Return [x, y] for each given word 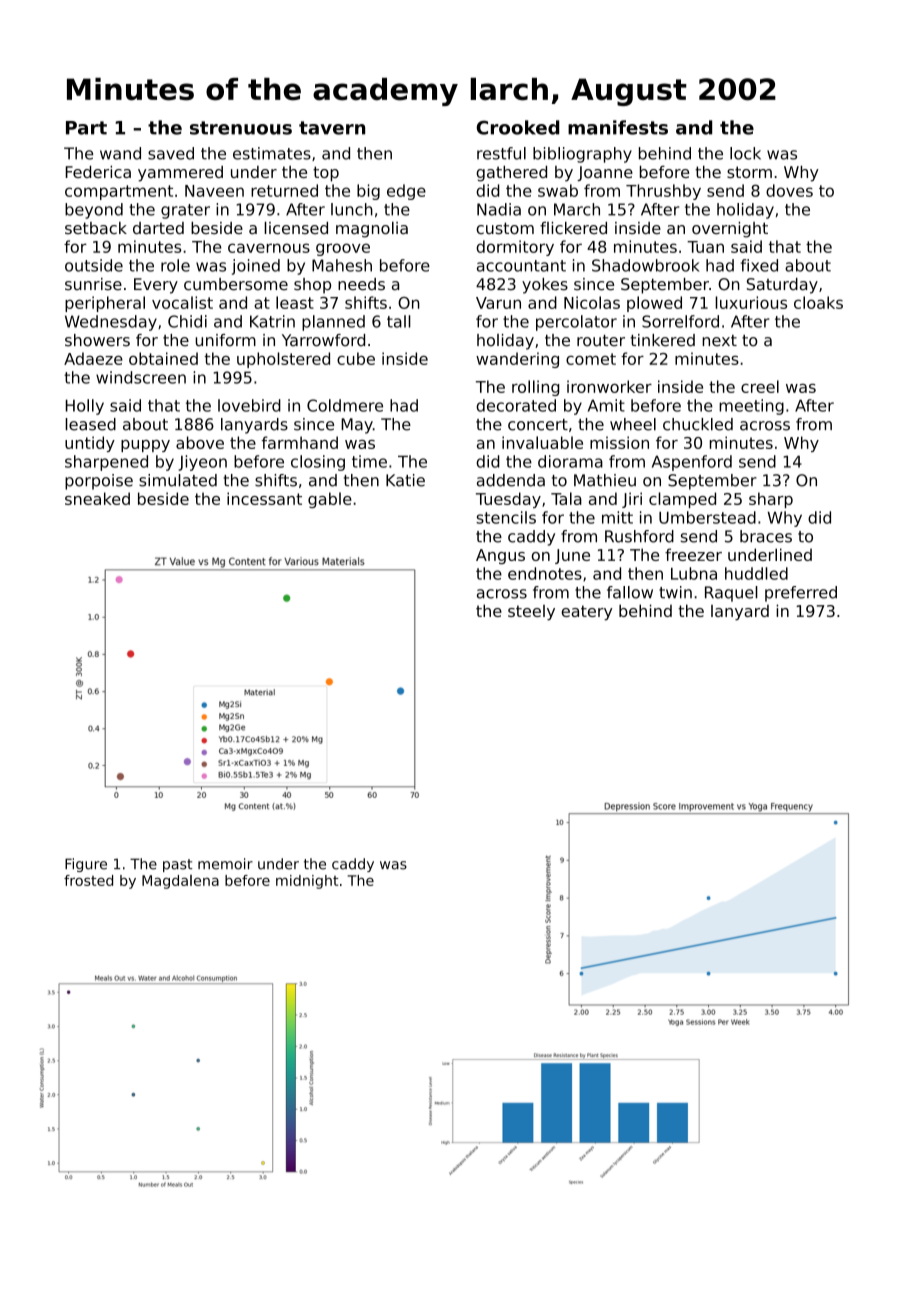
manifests [618, 127]
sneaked [97, 498]
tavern [332, 128]
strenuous [241, 128]
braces [766, 536]
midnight [307, 882]
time [369, 461]
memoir [225, 864]
